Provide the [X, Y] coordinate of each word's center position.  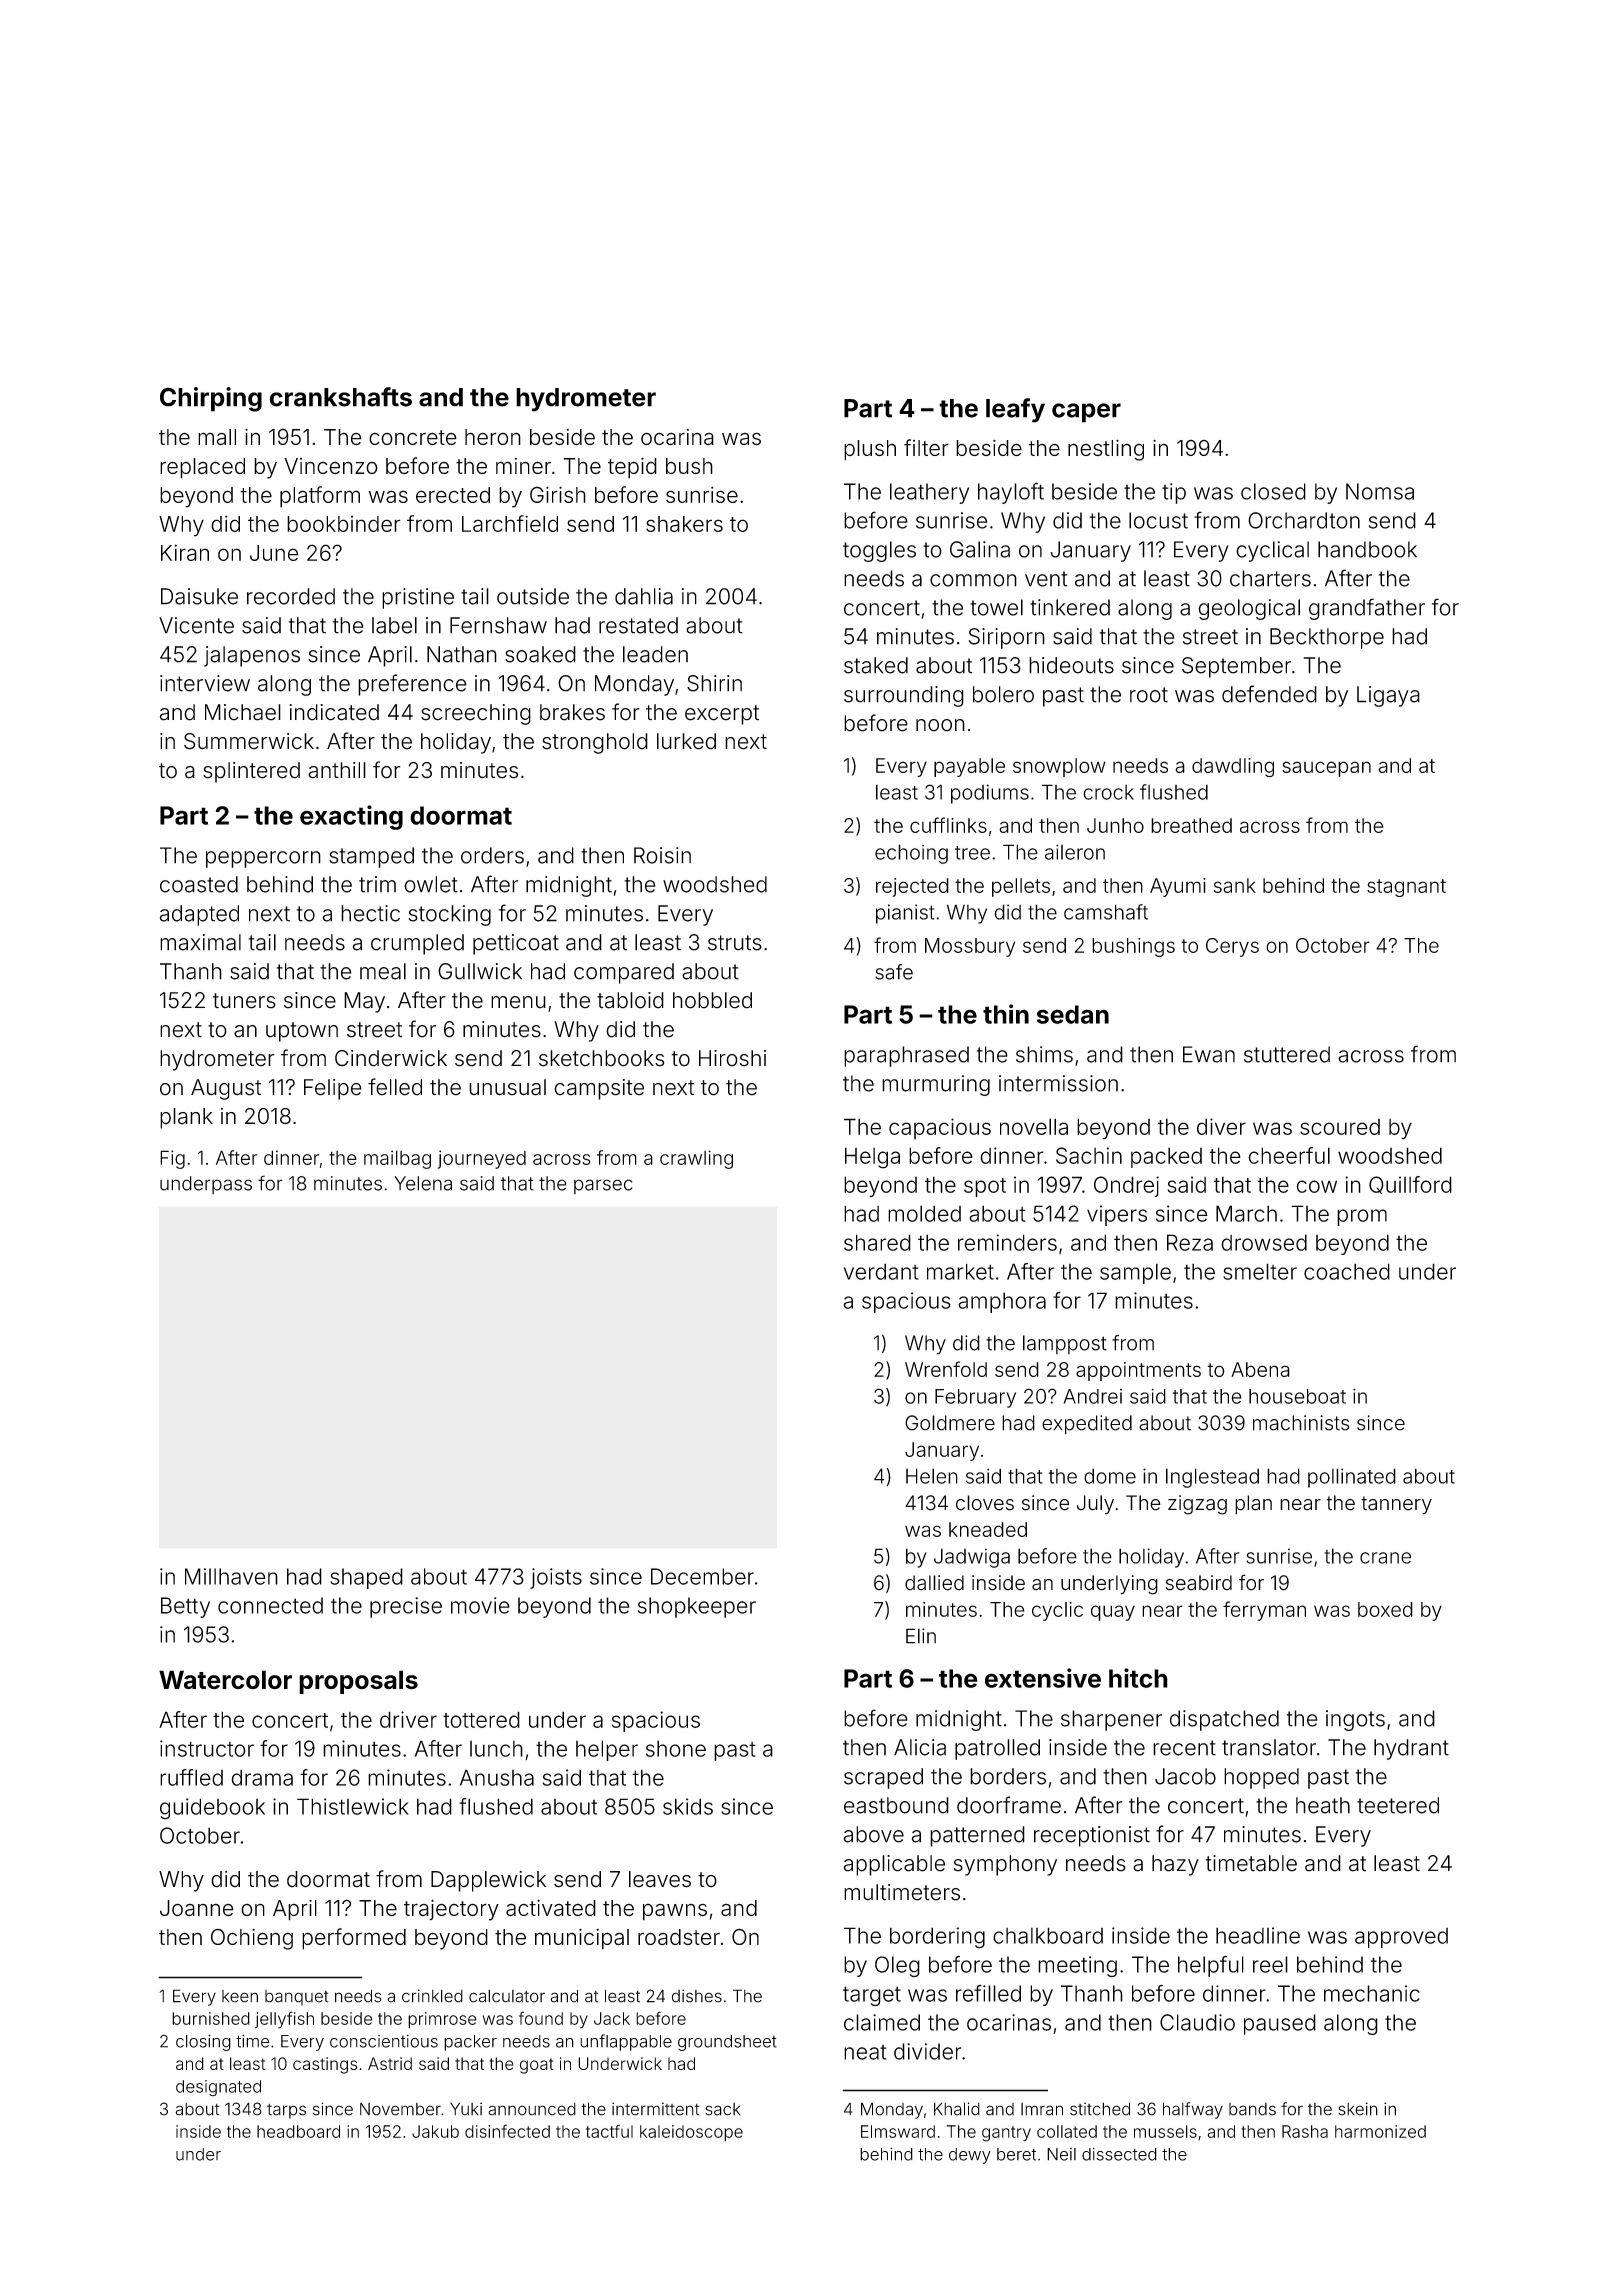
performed [354, 1939]
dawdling [1233, 767]
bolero [1003, 694]
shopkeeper [697, 1607]
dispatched [1224, 1720]
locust [1158, 520]
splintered [251, 772]
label [394, 625]
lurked [686, 741]
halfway [1193, 2110]
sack [723, 2109]
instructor [207, 1748]
